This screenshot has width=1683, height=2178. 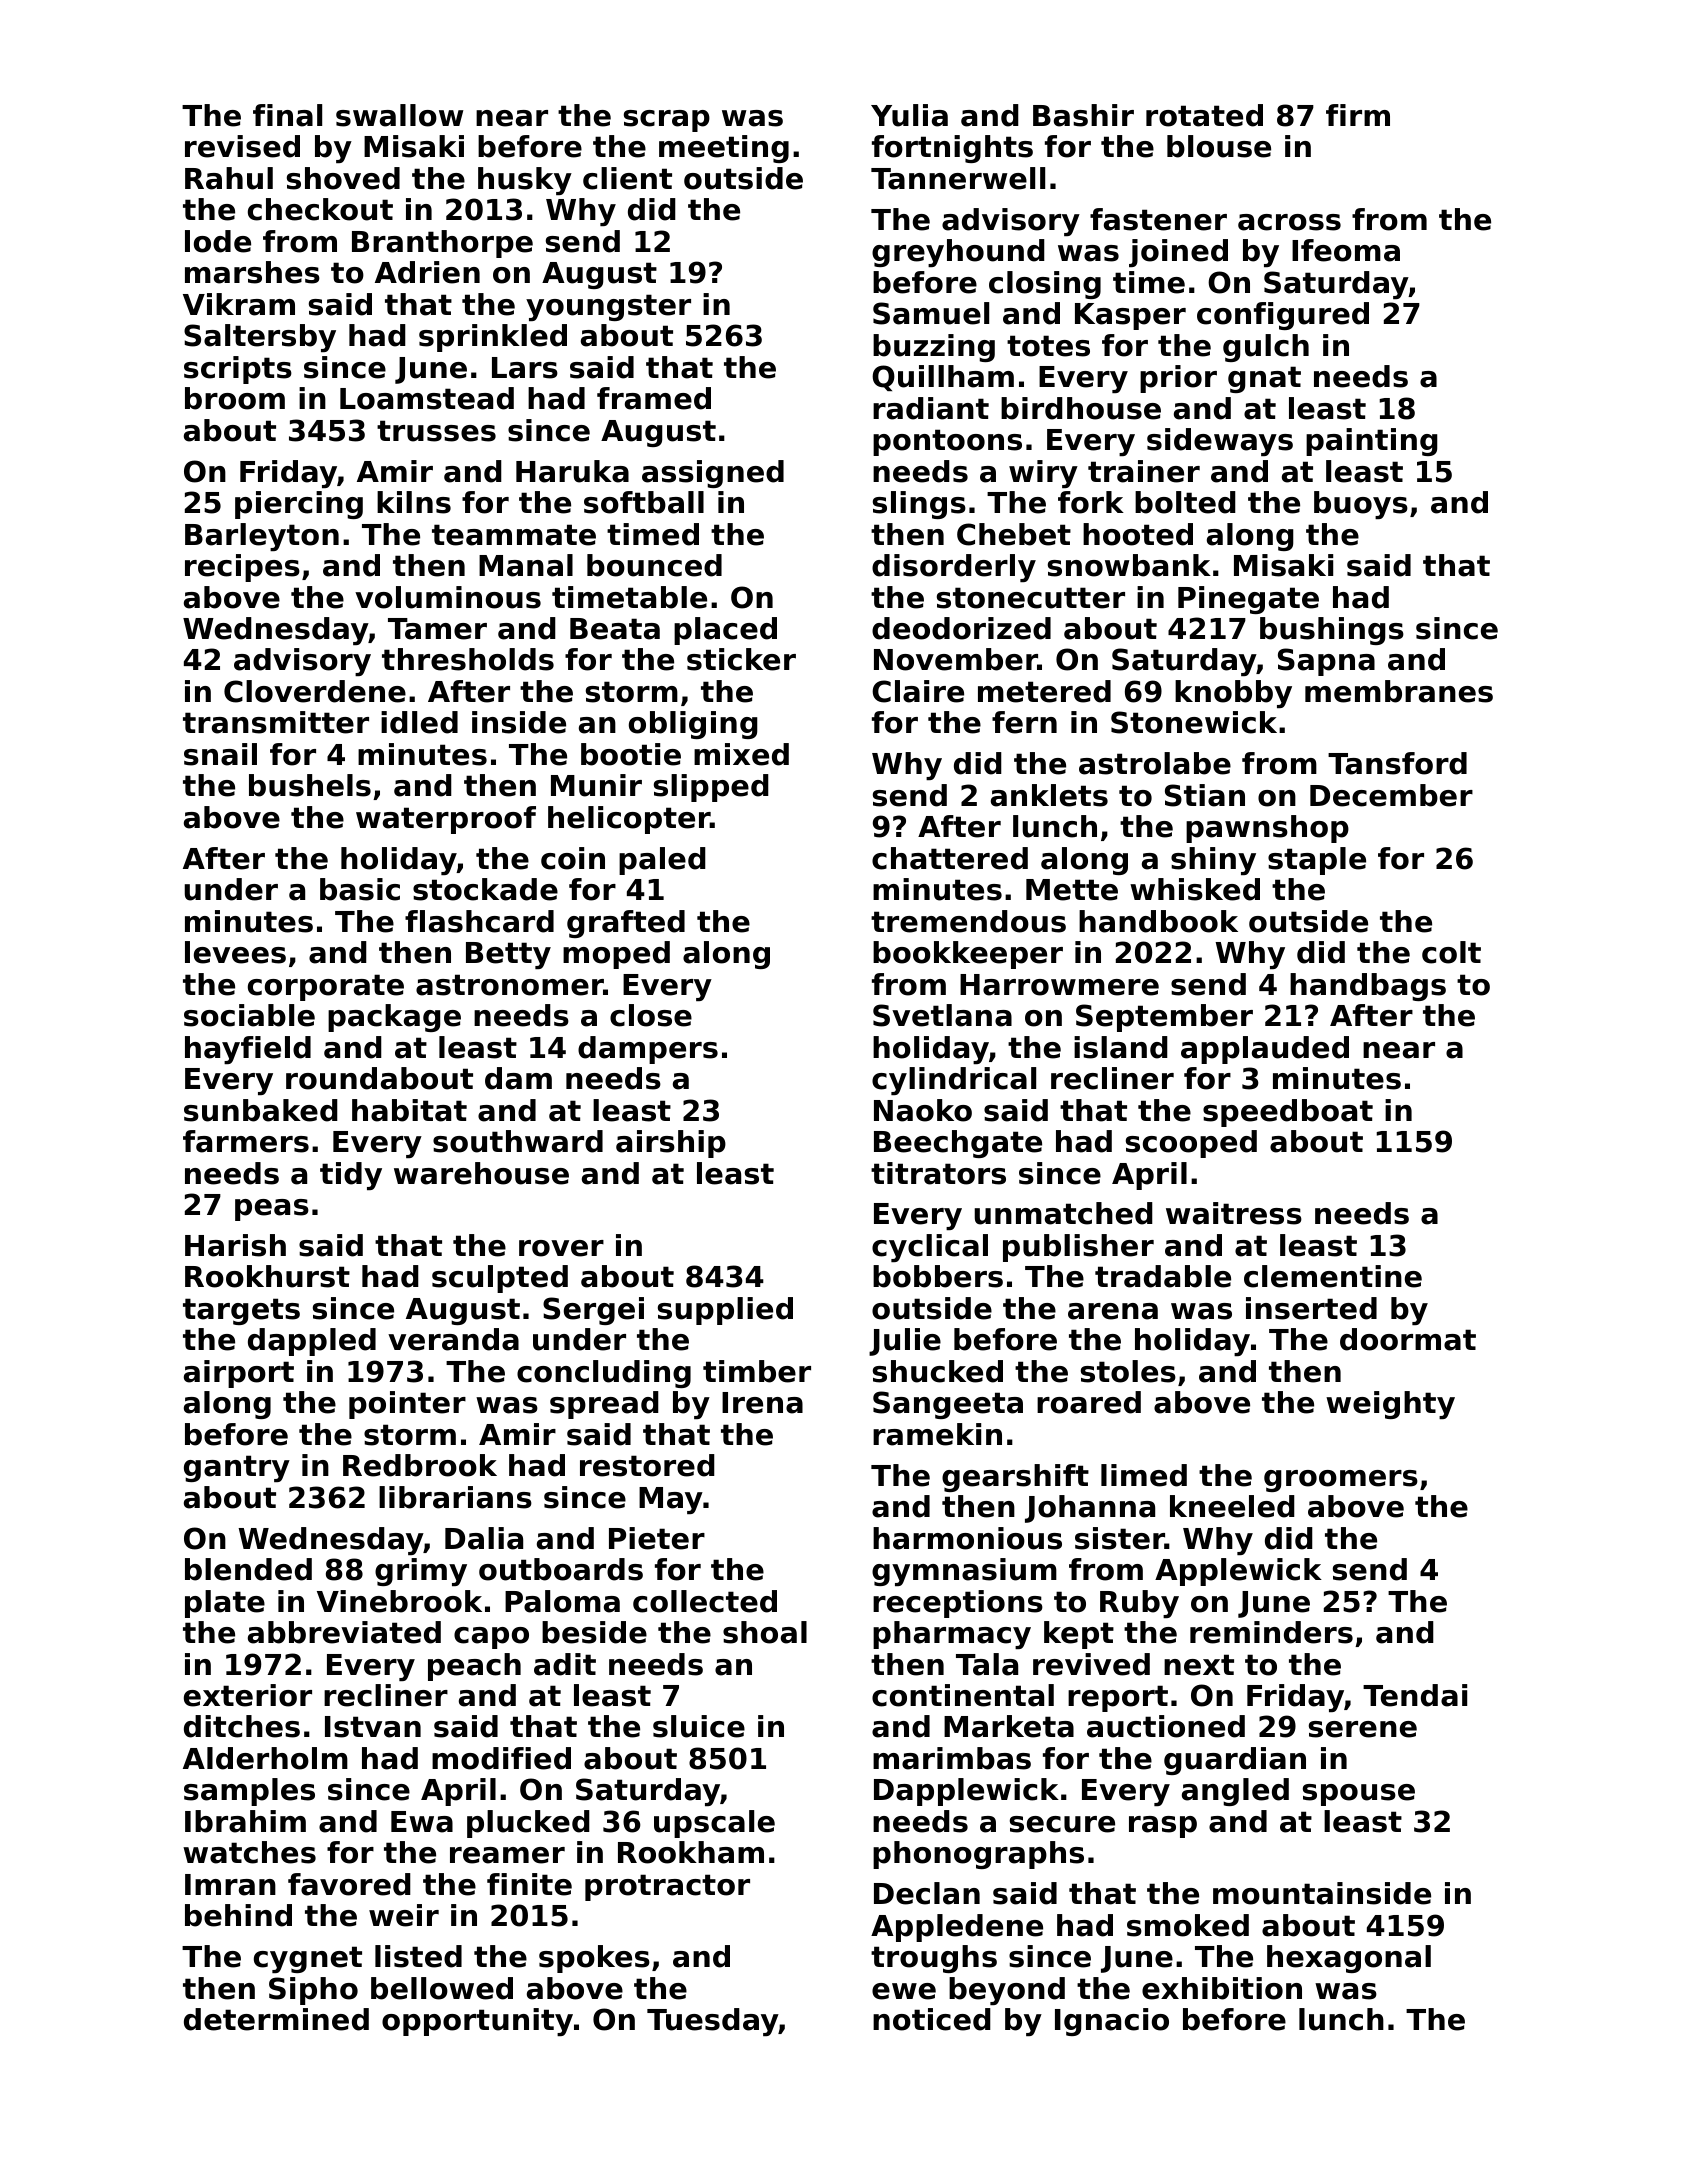 I want to click on Chebet, so click(x=1014, y=534).
